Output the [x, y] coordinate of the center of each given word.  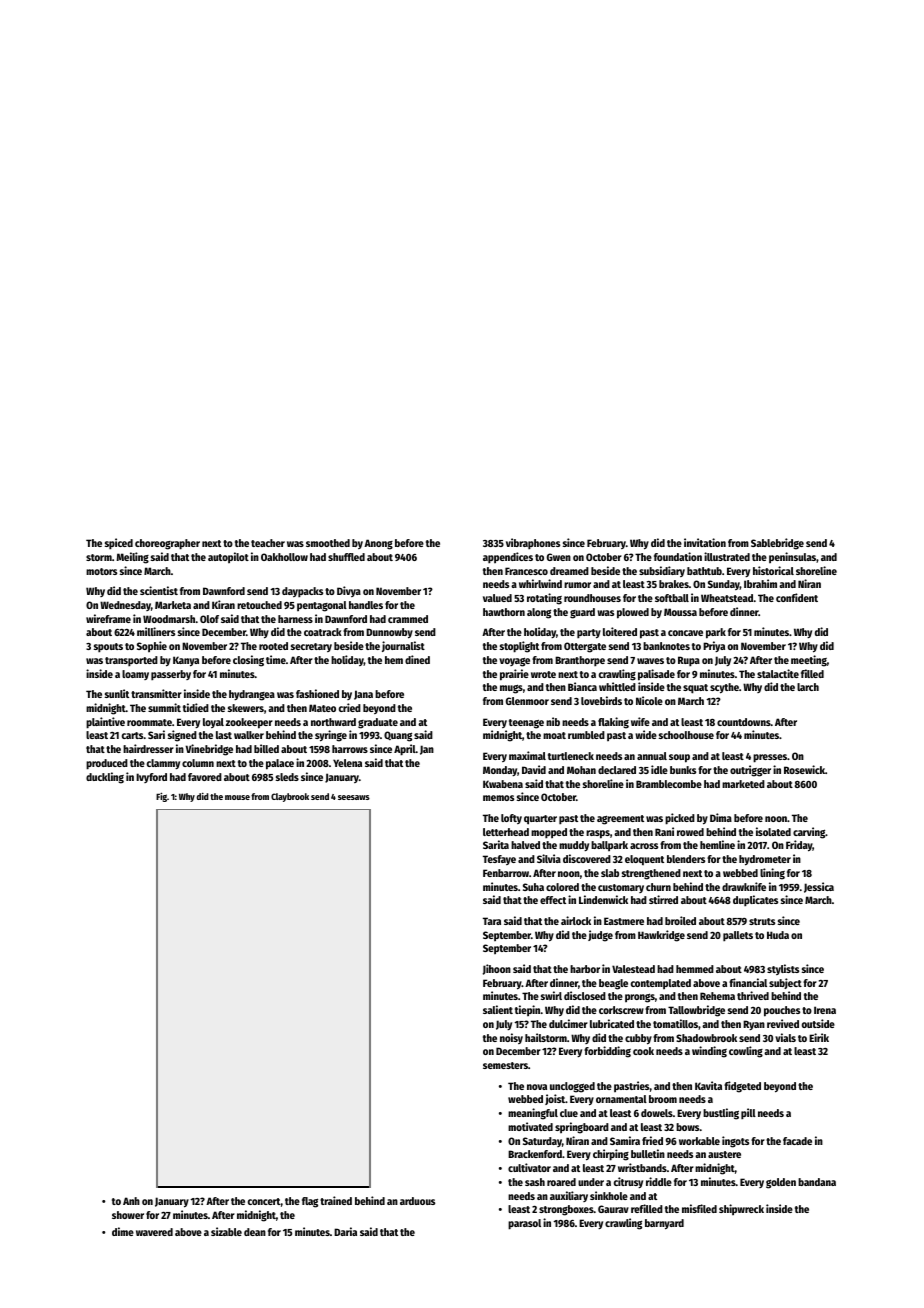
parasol [524, 1224]
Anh [131, 1201]
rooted [273, 646]
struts [762, 921]
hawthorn [504, 612]
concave [685, 633]
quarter [540, 820]
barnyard [664, 1224]
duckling [105, 778]
